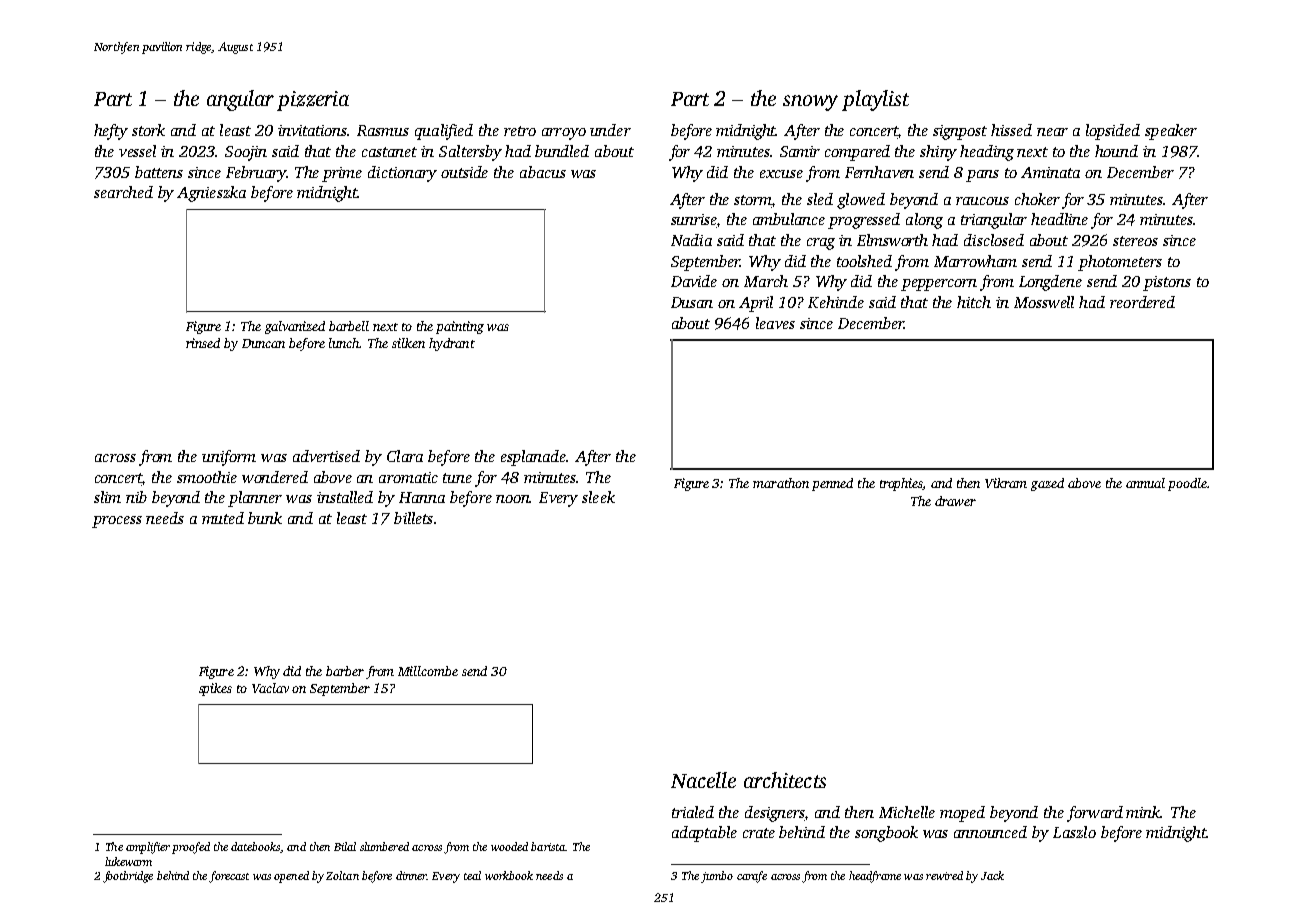 This screenshot has width=1308, height=924. What do you see at coordinates (1142, 302) in the screenshot?
I see `reordered` at bounding box center [1142, 302].
